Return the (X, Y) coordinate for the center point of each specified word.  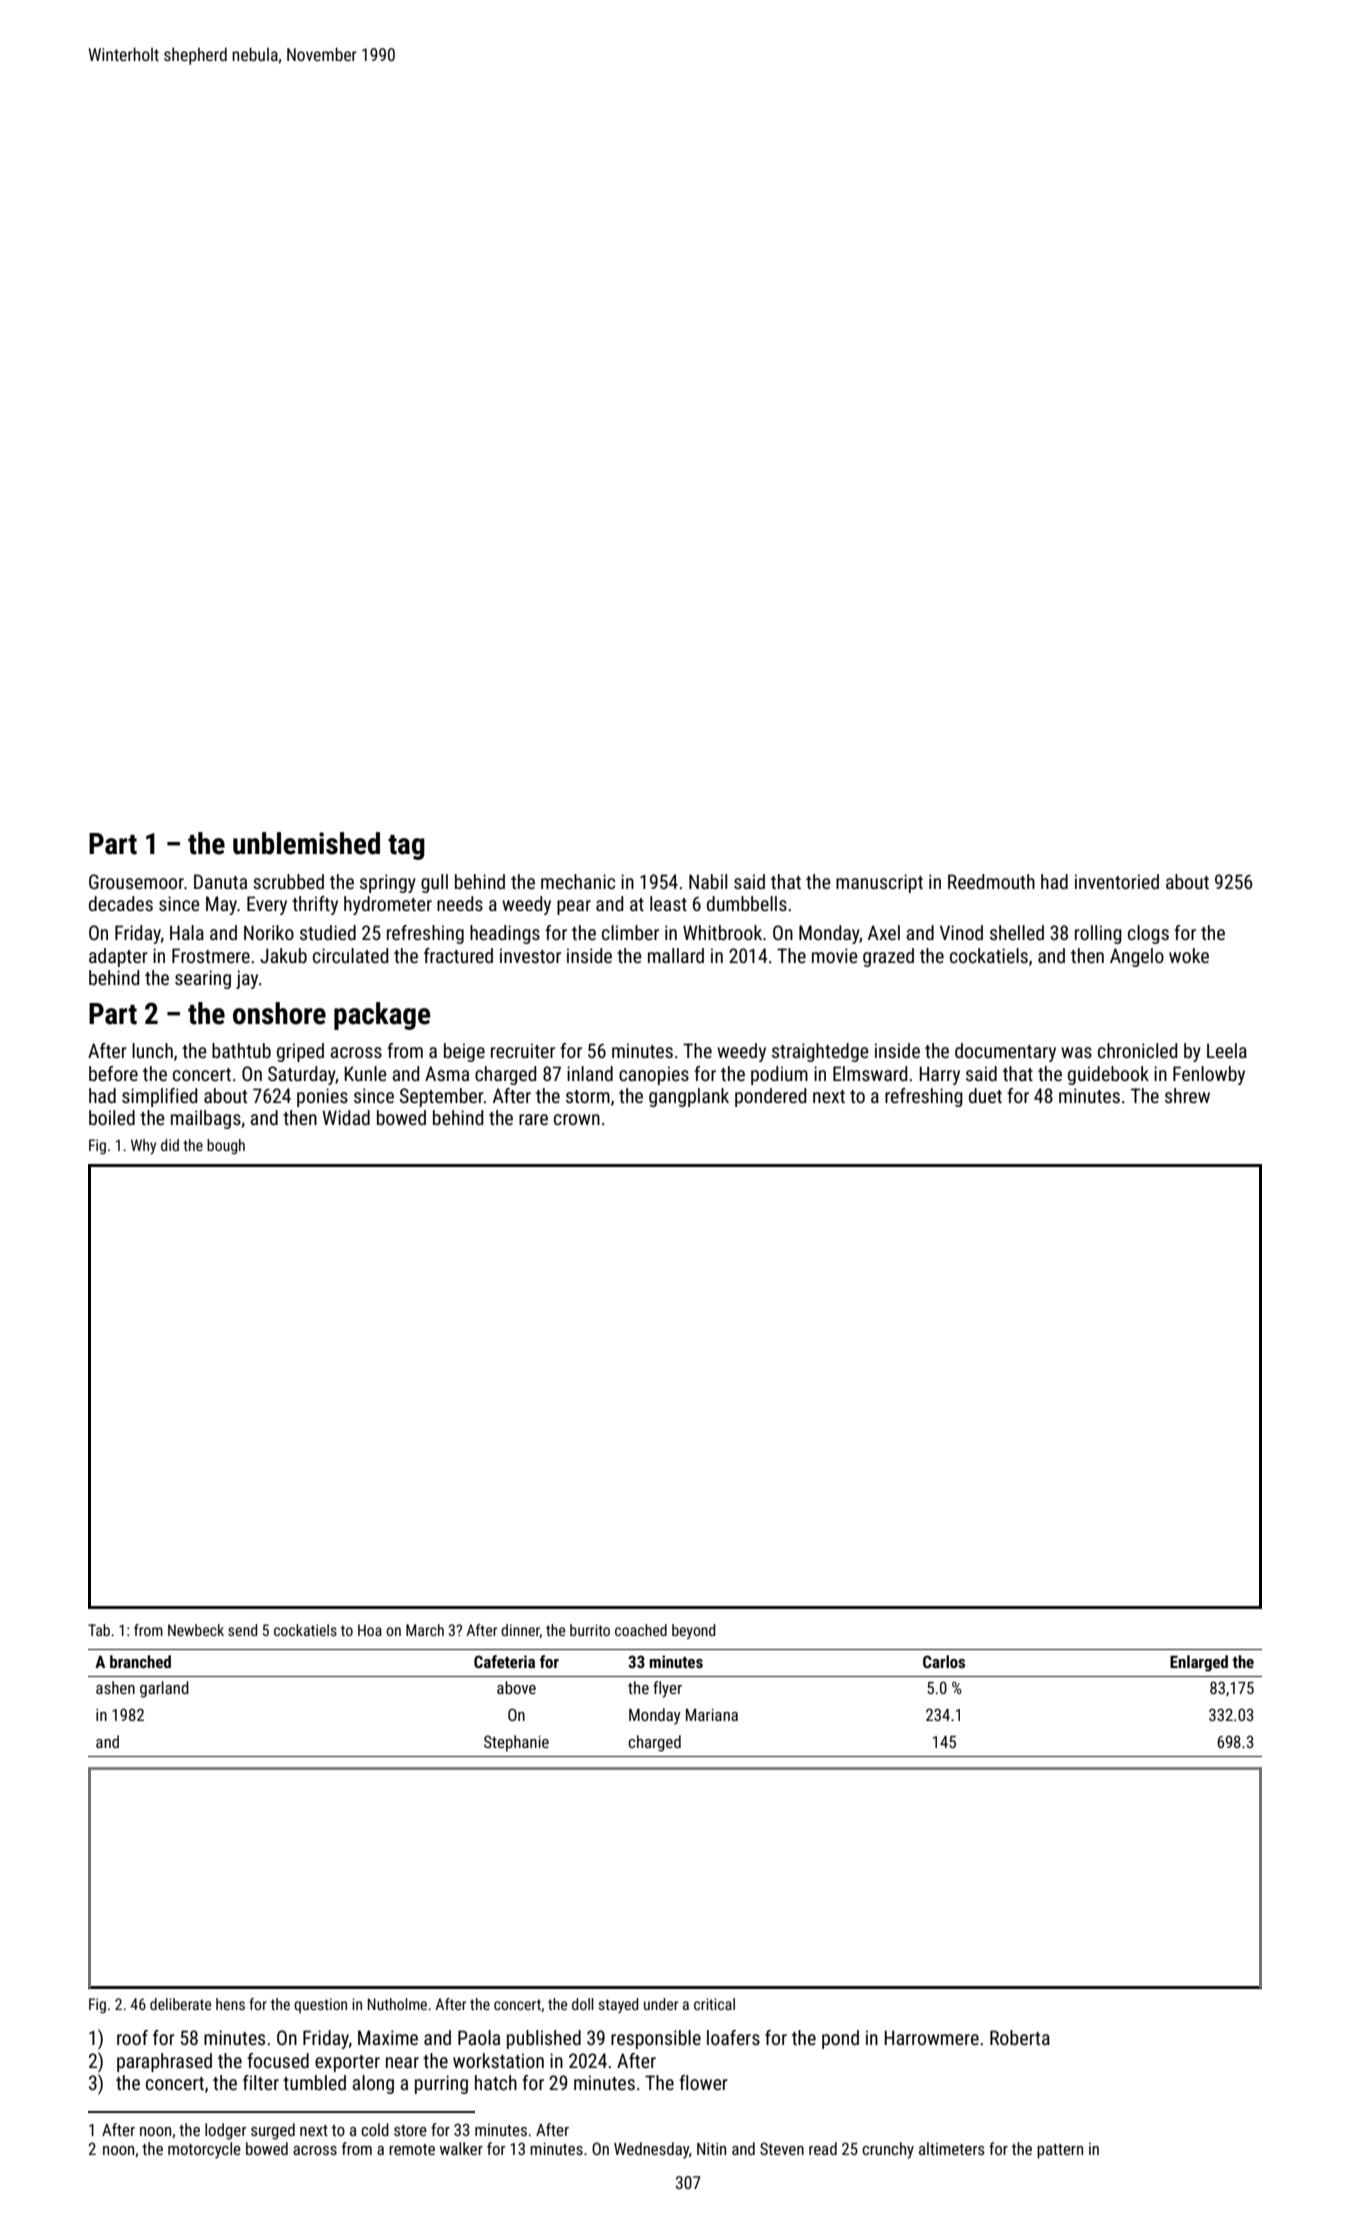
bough (226, 1146)
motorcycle (204, 2150)
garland (164, 1689)
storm (588, 1096)
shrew (1187, 1095)
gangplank (689, 1097)
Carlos (944, 1661)
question (320, 2005)
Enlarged (1199, 1663)
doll (583, 2004)
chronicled (1138, 1050)
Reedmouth (991, 881)
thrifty (315, 905)
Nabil (708, 881)
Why (143, 1146)
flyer (667, 1689)
